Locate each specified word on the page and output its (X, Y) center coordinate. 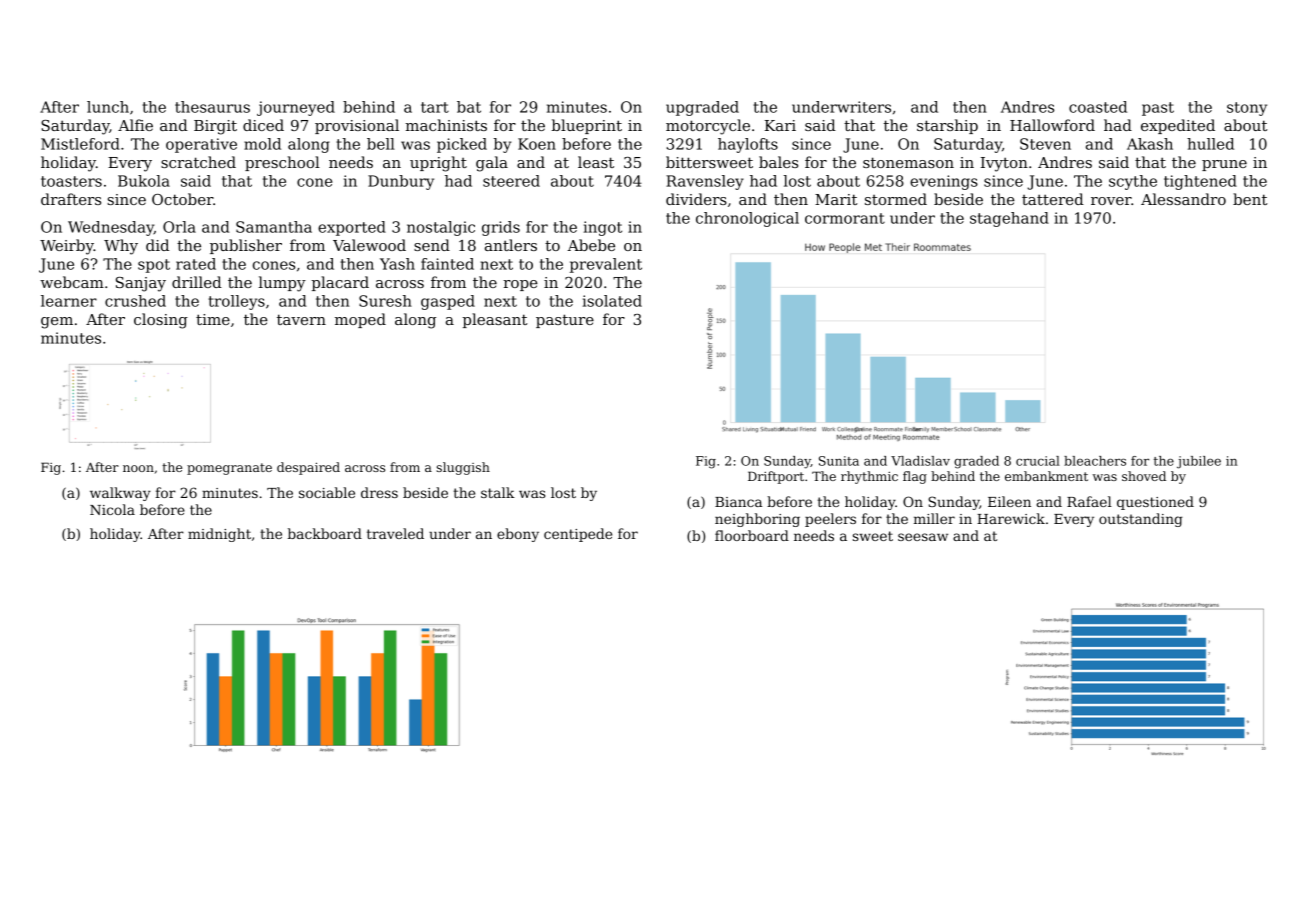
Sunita (839, 461)
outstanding (1141, 520)
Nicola (112, 509)
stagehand (1009, 219)
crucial (1038, 461)
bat (469, 107)
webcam (72, 282)
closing (161, 321)
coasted (1098, 107)
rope (520, 285)
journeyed (296, 108)
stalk (498, 492)
